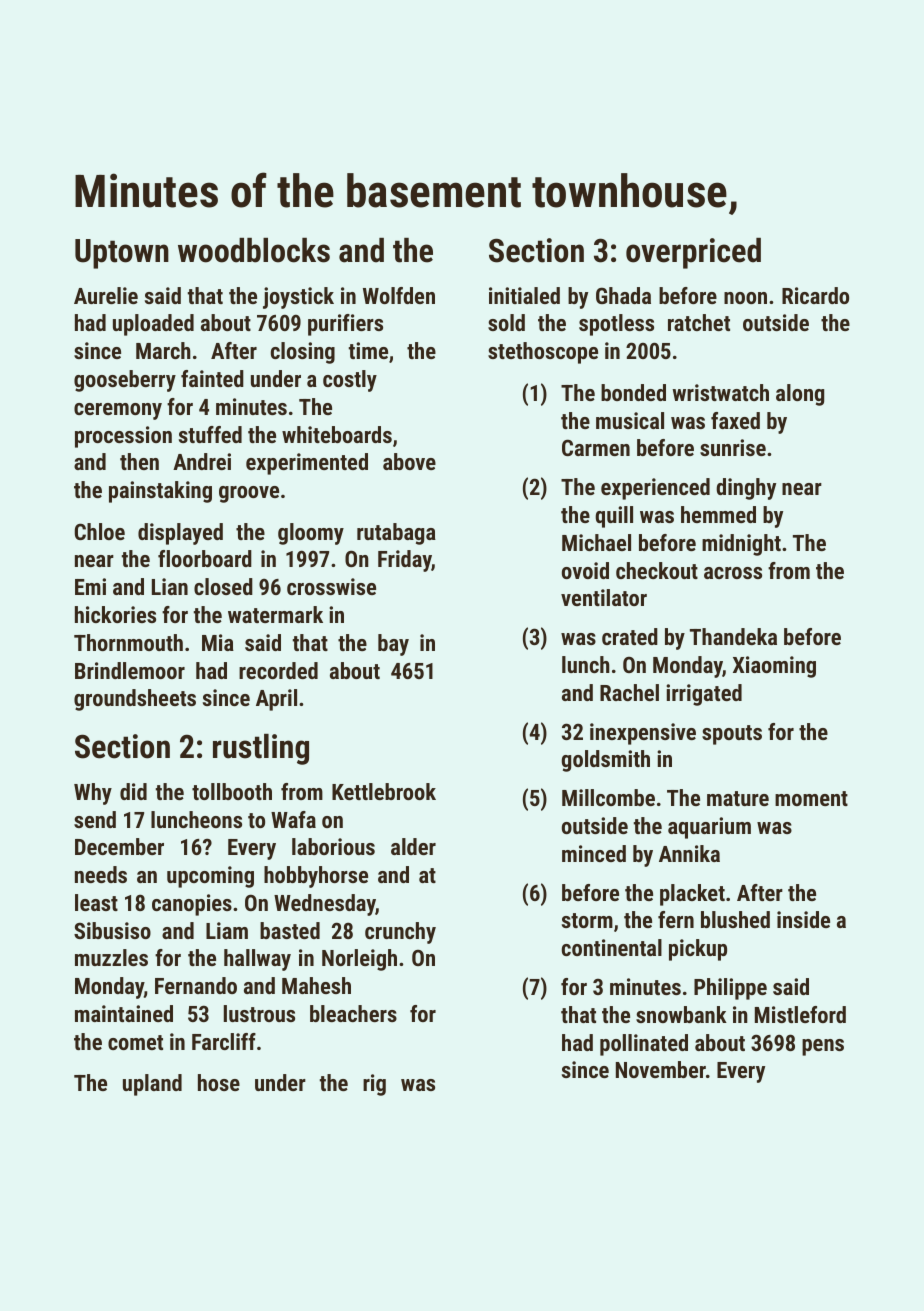 The image size is (924, 1311). I want to click on noon, so click(745, 298).
